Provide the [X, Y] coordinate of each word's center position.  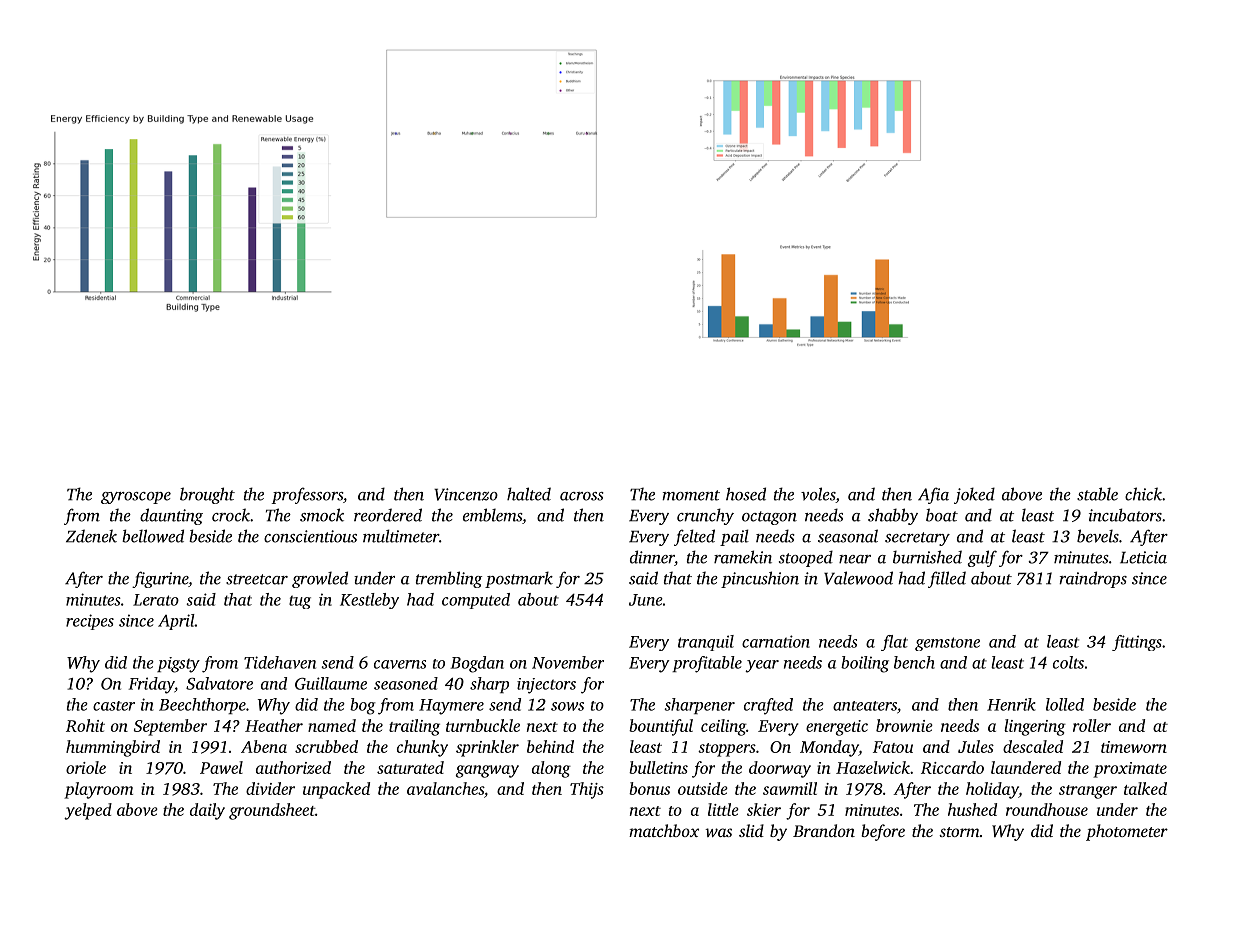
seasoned [406, 683]
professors [307, 495]
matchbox [664, 830]
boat [942, 515]
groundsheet [272, 811]
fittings [1137, 643]
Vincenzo [466, 494]
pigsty [178, 665]
